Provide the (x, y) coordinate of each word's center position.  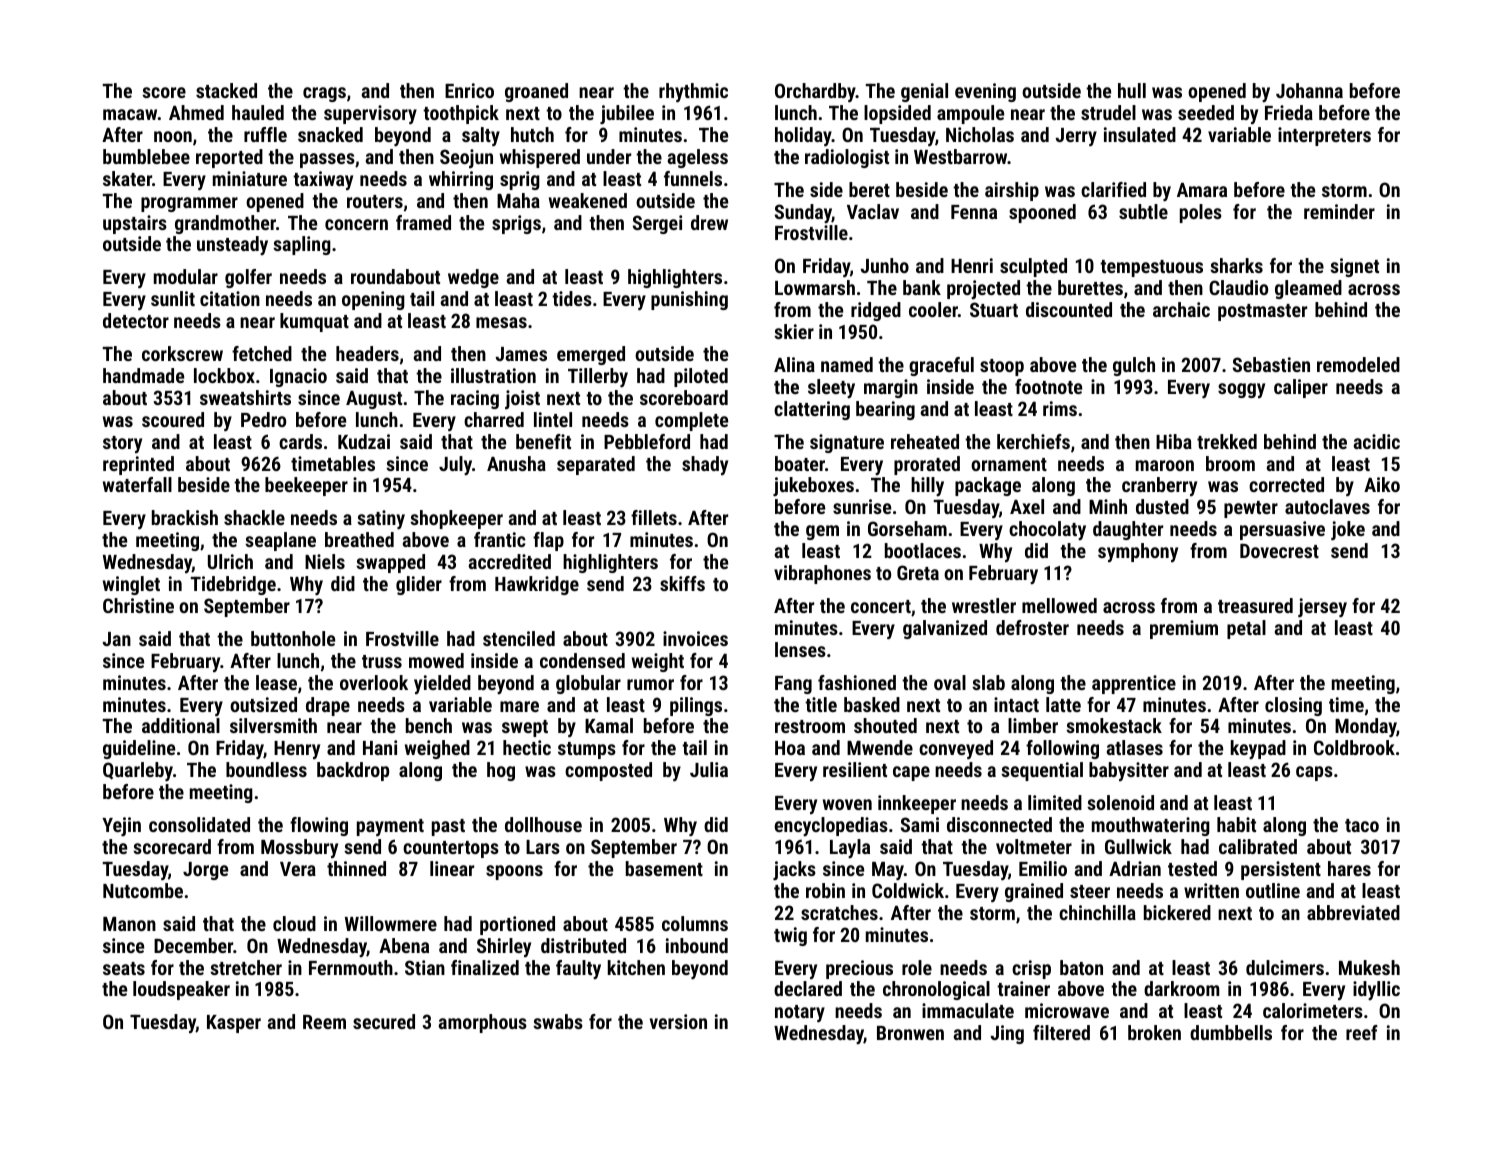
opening (373, 300)
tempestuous (1151, 268)
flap (548, 541)
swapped (390, 563)
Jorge (205, 871)
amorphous (483, 1023)
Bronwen (910, 1033)
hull (1132, 90)
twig (790, 936)
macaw (130, 114)
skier (794, 331)
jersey (1322, 607)
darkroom (1182, 988)
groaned (536, 92)
